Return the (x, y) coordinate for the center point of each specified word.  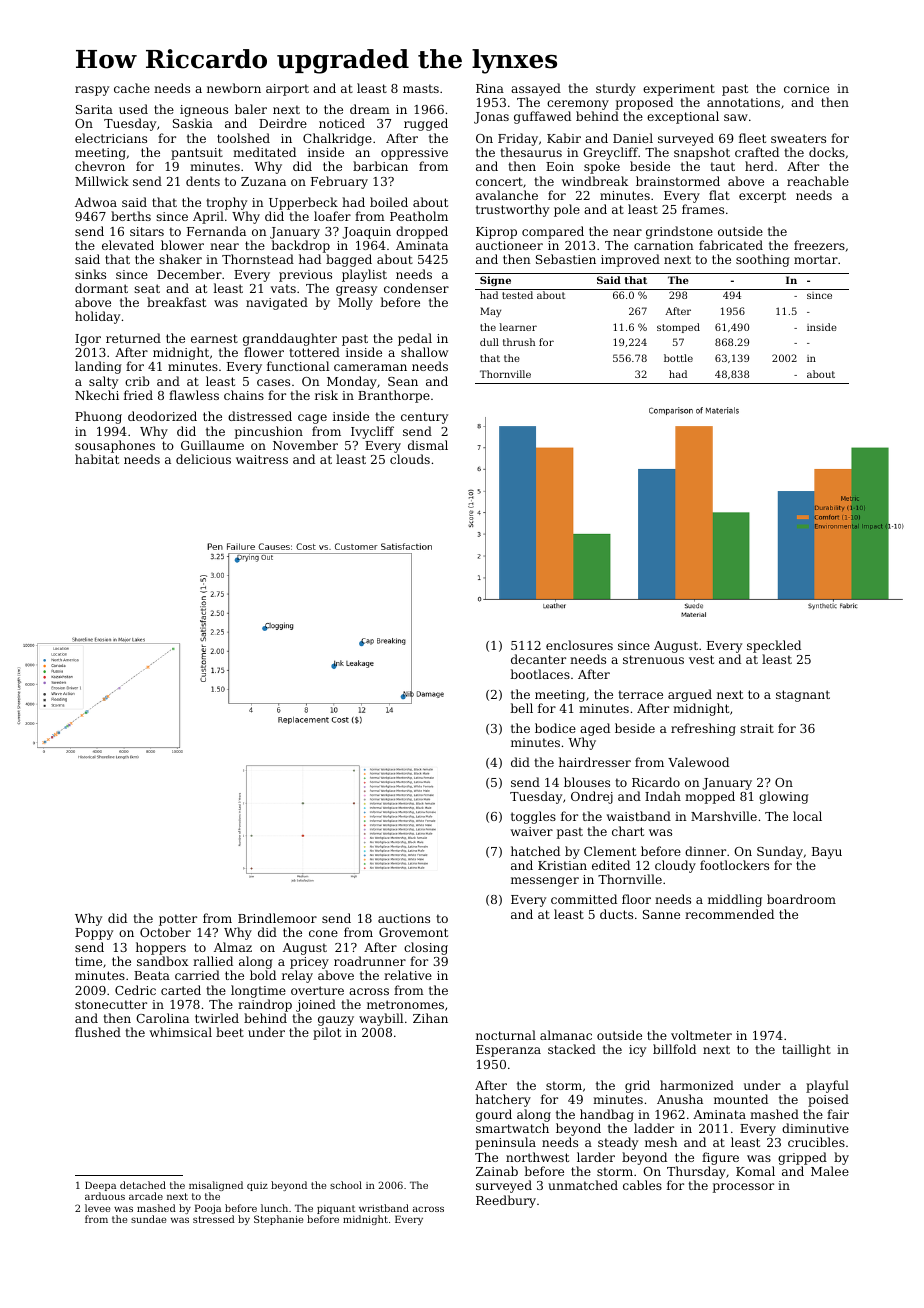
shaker (180, 259)
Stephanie (278, 1220)
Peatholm (419, 216)
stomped (678, 328)
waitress (262, 459)
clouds (410, 459)
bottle (678, 358)
